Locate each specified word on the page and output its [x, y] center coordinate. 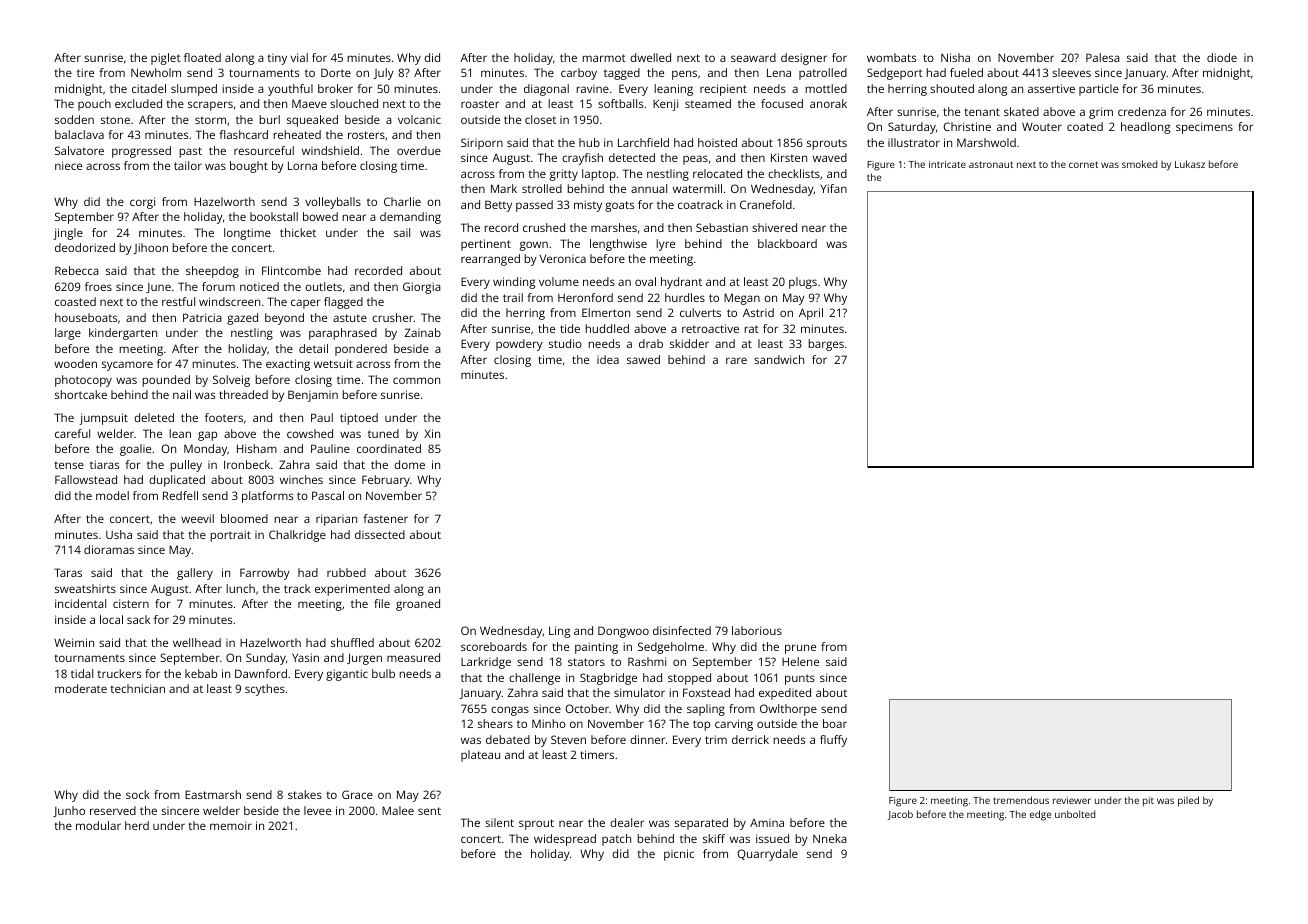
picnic [679, 855]
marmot [604, 58]
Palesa [1103, 57]
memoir [231, 825]
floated [202, 57]
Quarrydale [767, 855]
